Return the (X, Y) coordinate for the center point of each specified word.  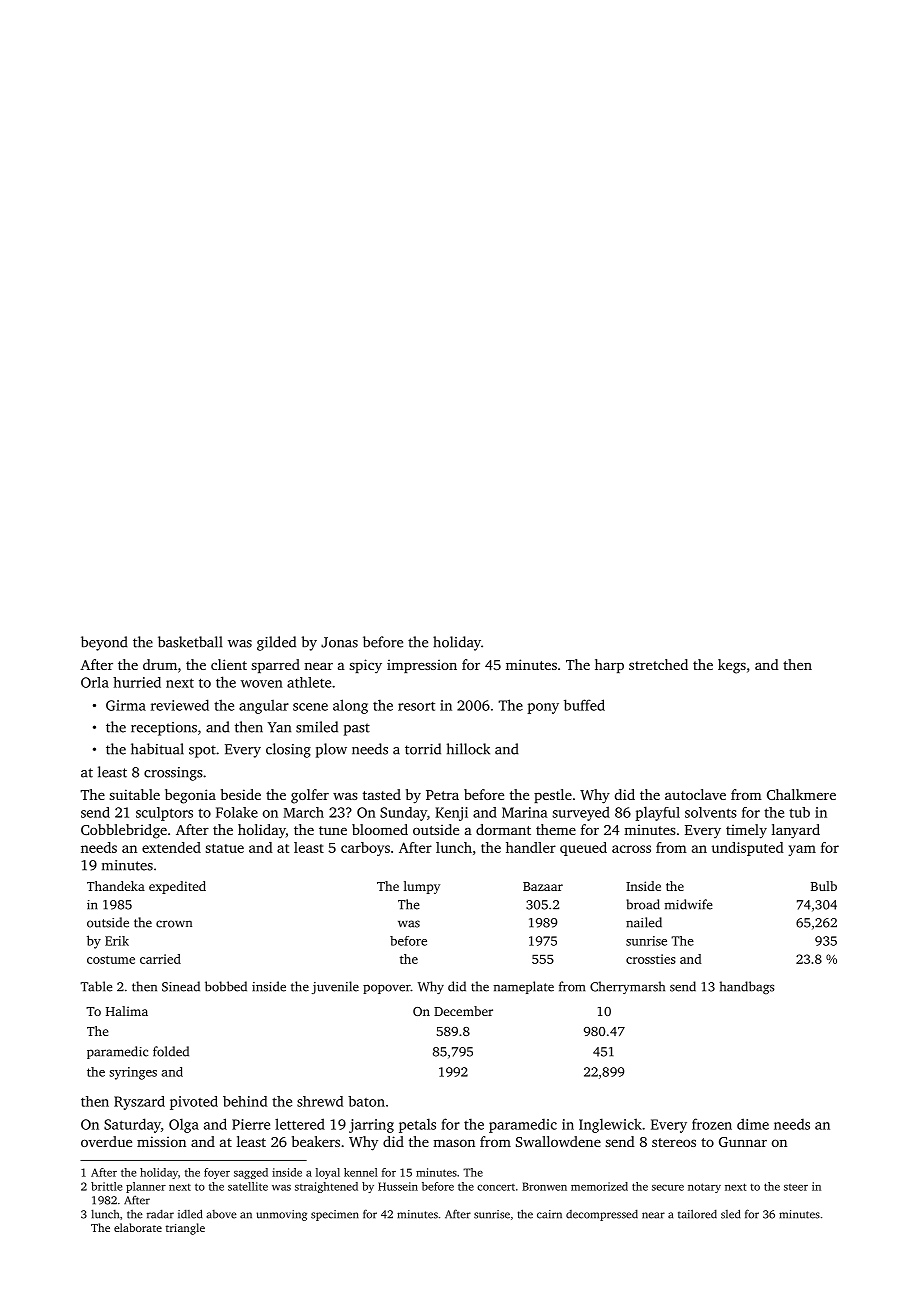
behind (245, 1101)
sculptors (164, 814)
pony (543, 708)
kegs (732, 666)
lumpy (422, 887)
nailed (644, 922)
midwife (689, 904)
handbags (747, 988)
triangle (185, 1229)
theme (556, 829)
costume (111, 960)
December (463, 1011)
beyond (104, 643)
